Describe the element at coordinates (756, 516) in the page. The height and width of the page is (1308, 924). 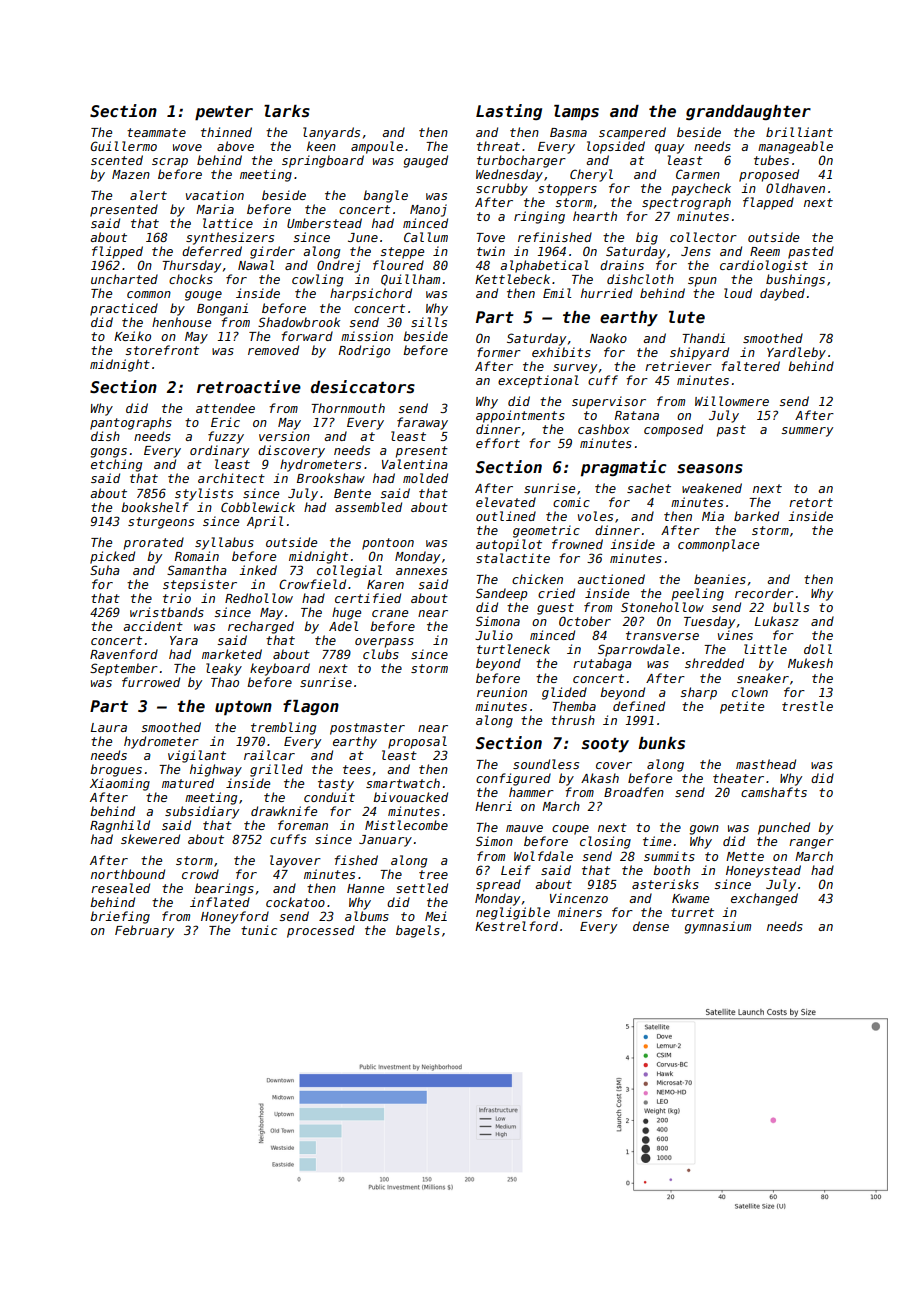
I see `barked` at that location.
